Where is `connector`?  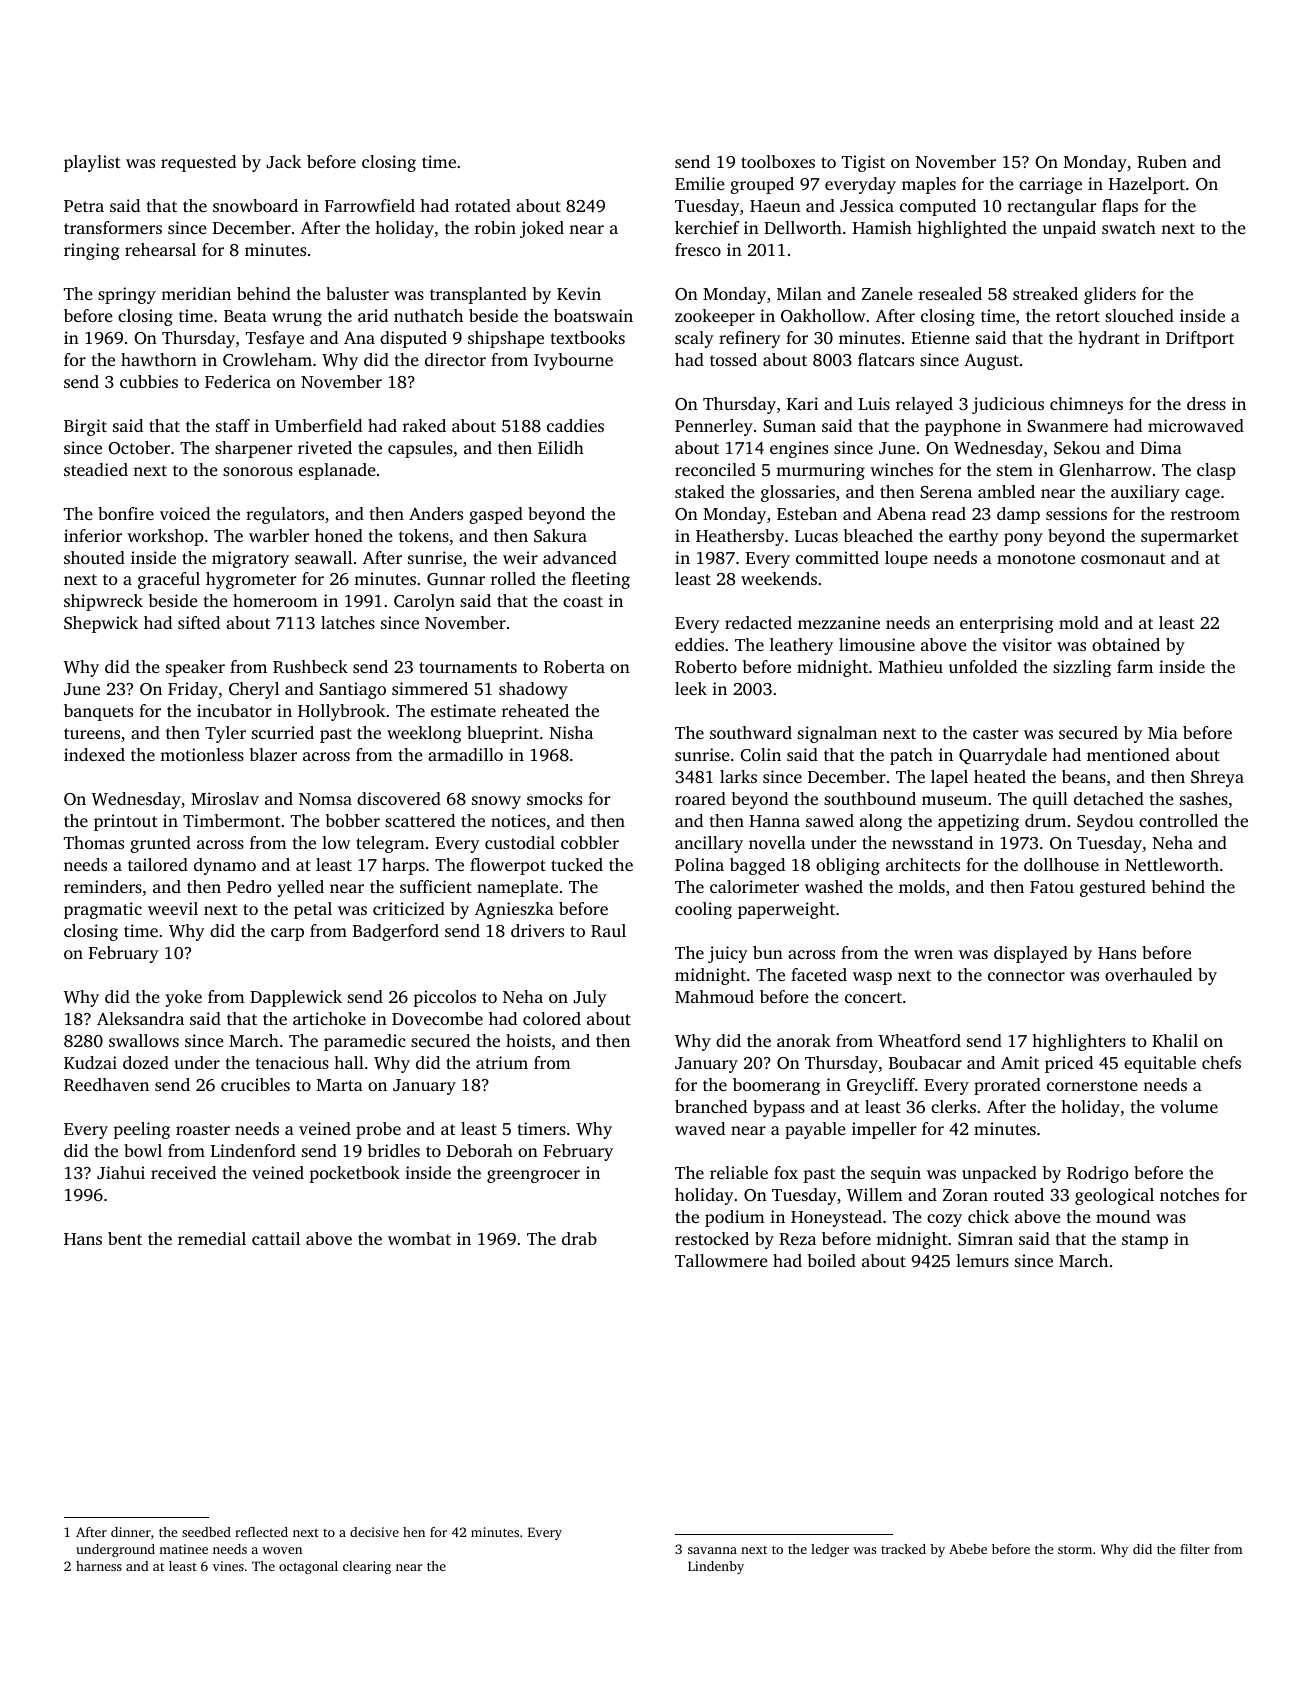 connector is located at coordinates (1026, 975).
